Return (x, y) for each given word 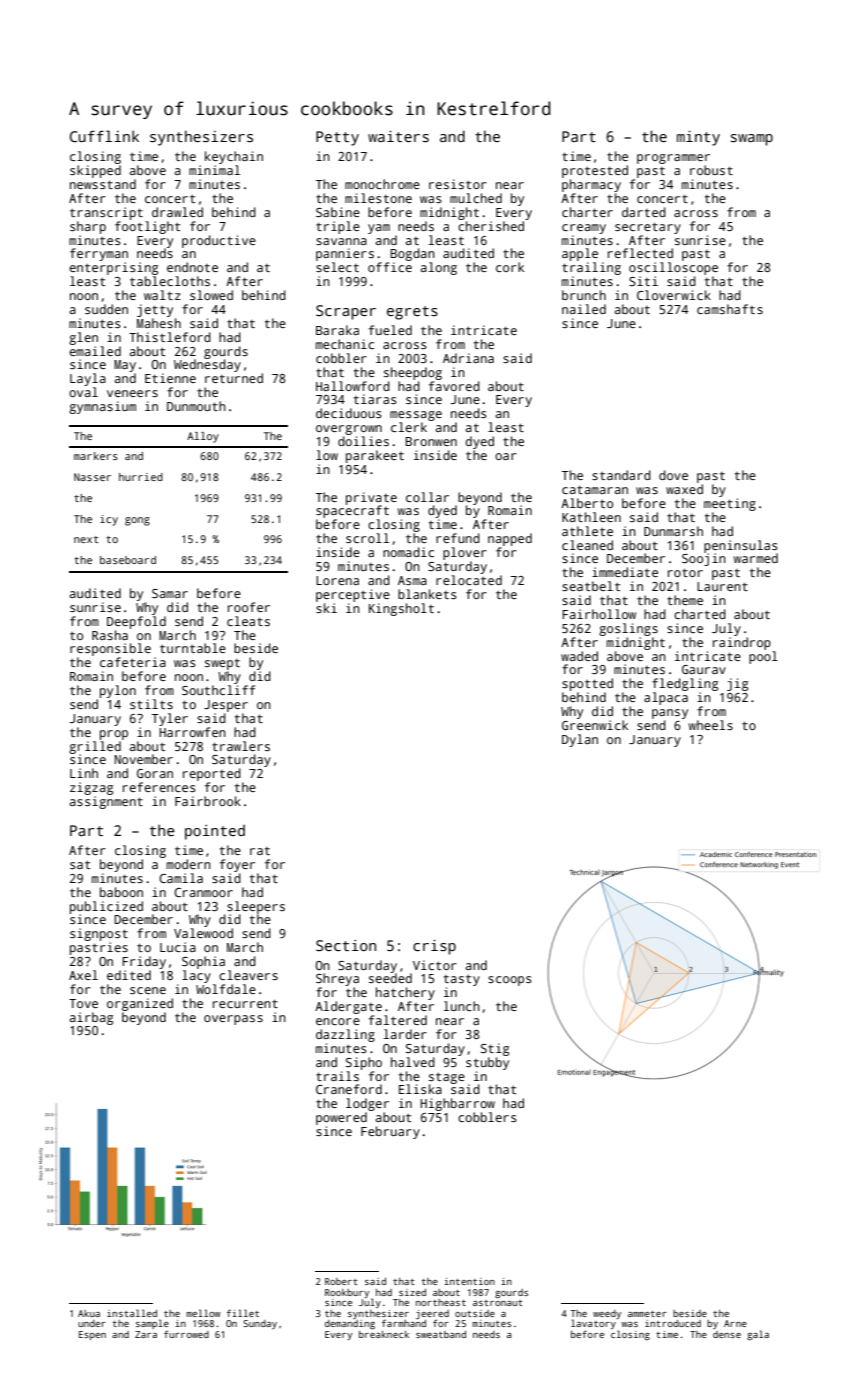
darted (644, 212)
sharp (88, 227)
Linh (84, 773)
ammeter (647, 1314)
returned (234, 378)
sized (412, 1292)
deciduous (349, 413)
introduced (673, 1323)
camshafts (730, 309)
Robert (341, 1281)
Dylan (580, 740)
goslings (628, 629)
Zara (146, 1334)
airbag (91, 1018)
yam (379, 229)
